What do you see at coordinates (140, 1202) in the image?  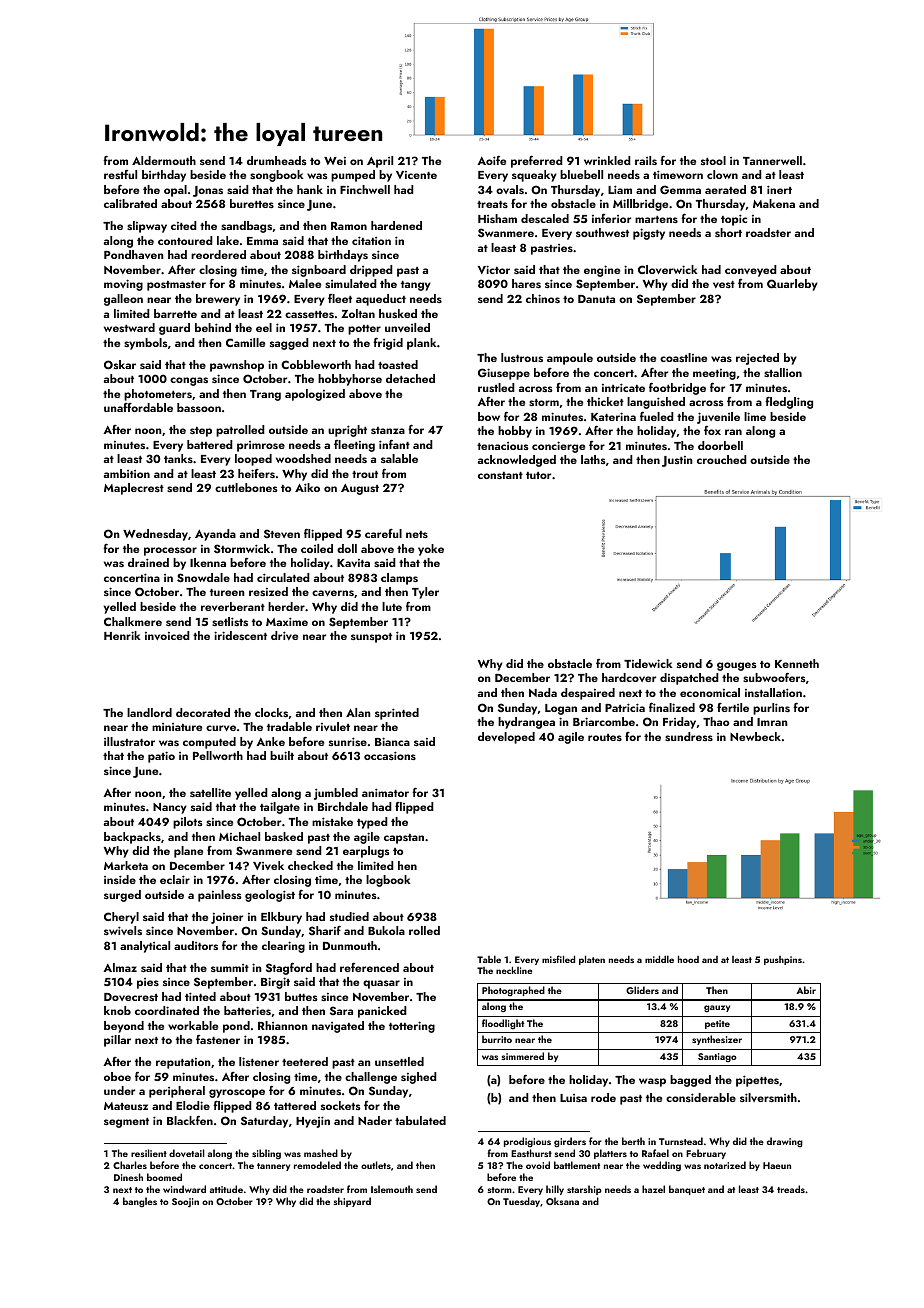 I see `bangles` at bounding box center [140, 1202].
